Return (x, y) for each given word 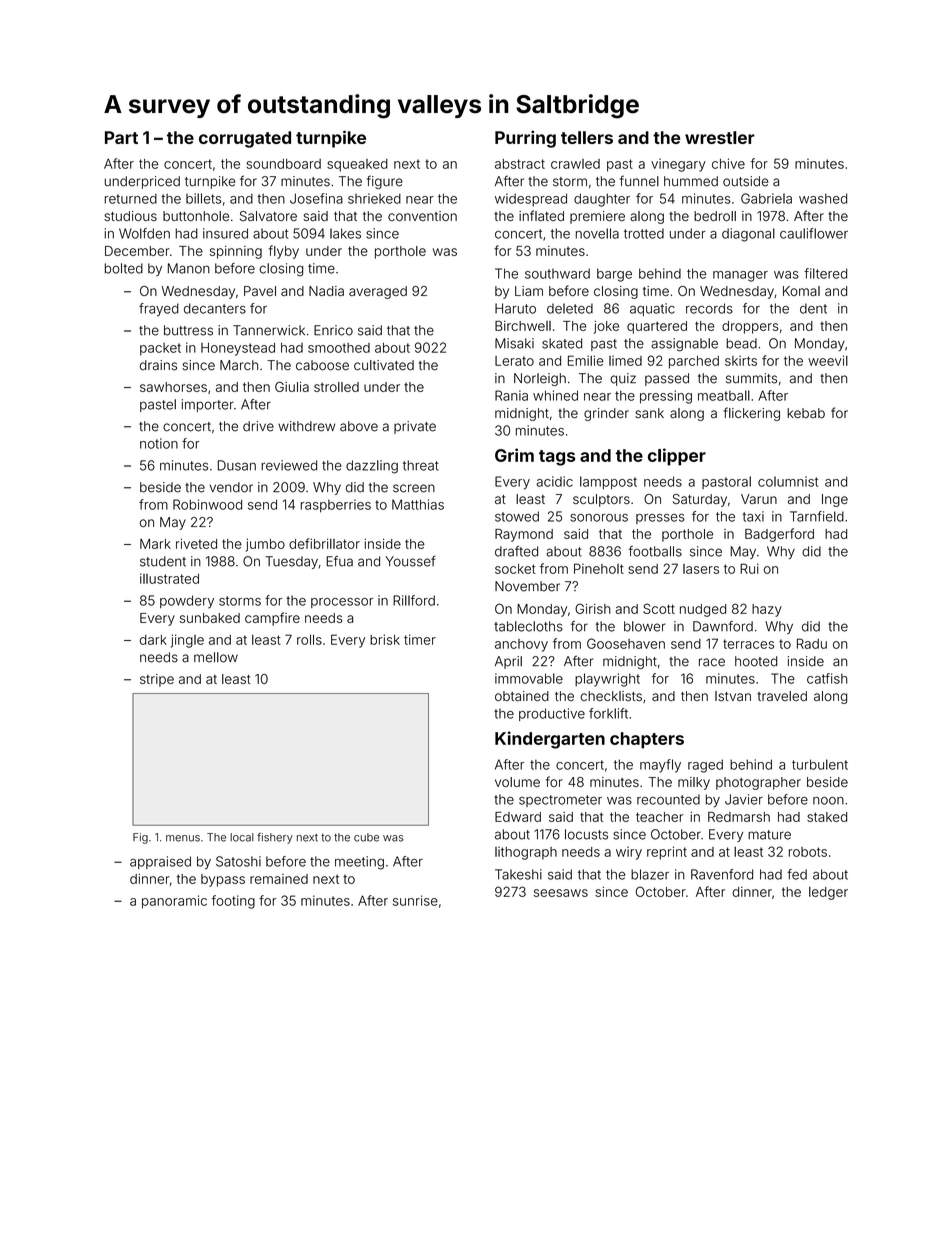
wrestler (720, 137)
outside (746, 181)
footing (233, 902)
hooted (756, 661)
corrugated (245, 139)
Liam (529, 291)
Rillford (414, 600)
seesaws (561, 893)
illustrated (169, 578)
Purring (525, 139)
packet (160, 349)
